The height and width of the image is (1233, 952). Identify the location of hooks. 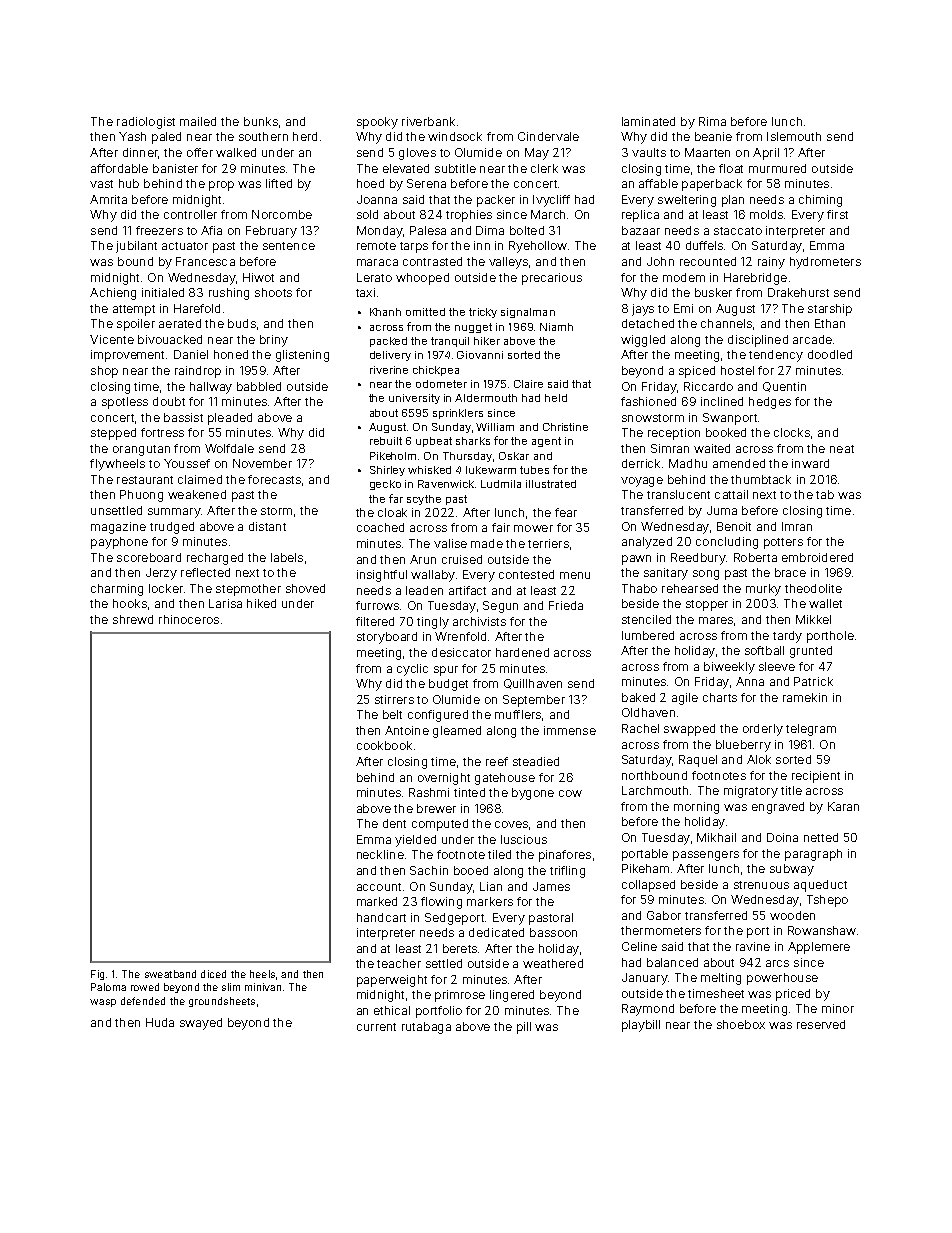
(130, 603).
